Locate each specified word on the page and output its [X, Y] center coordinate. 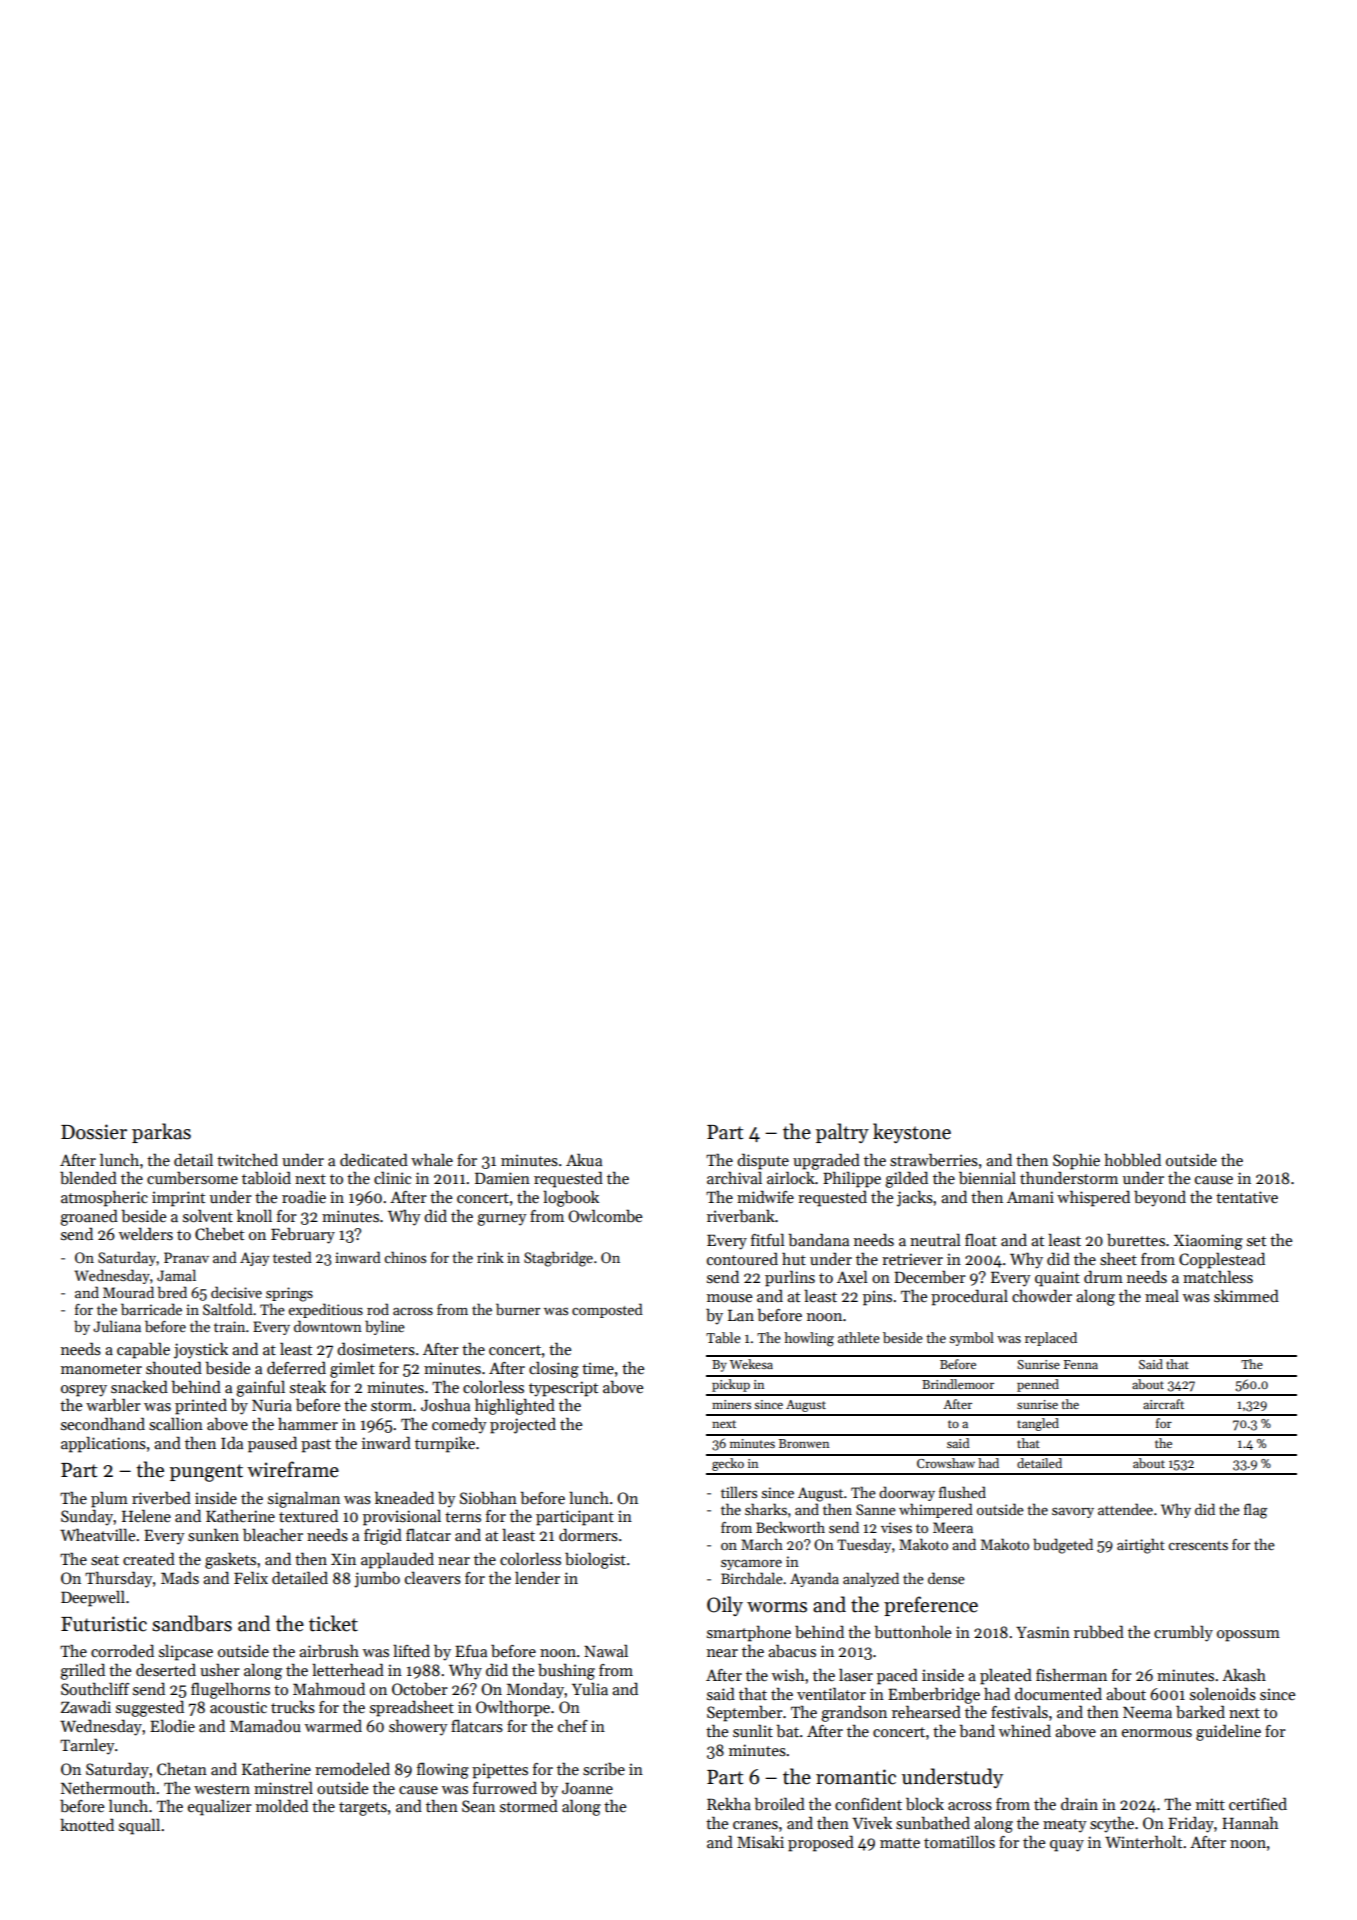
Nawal [606, 1650]
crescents [1198, 1545]
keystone [912, 1133]
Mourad [128, 1292]
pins [877, 1298]
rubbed [1099, 1632]
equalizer [220, 1807]
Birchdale [752, 1578]
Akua [584, 1159]
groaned [89, 1217]
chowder [1042, 1295]
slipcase [186, 1652]
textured [308, 1515]
